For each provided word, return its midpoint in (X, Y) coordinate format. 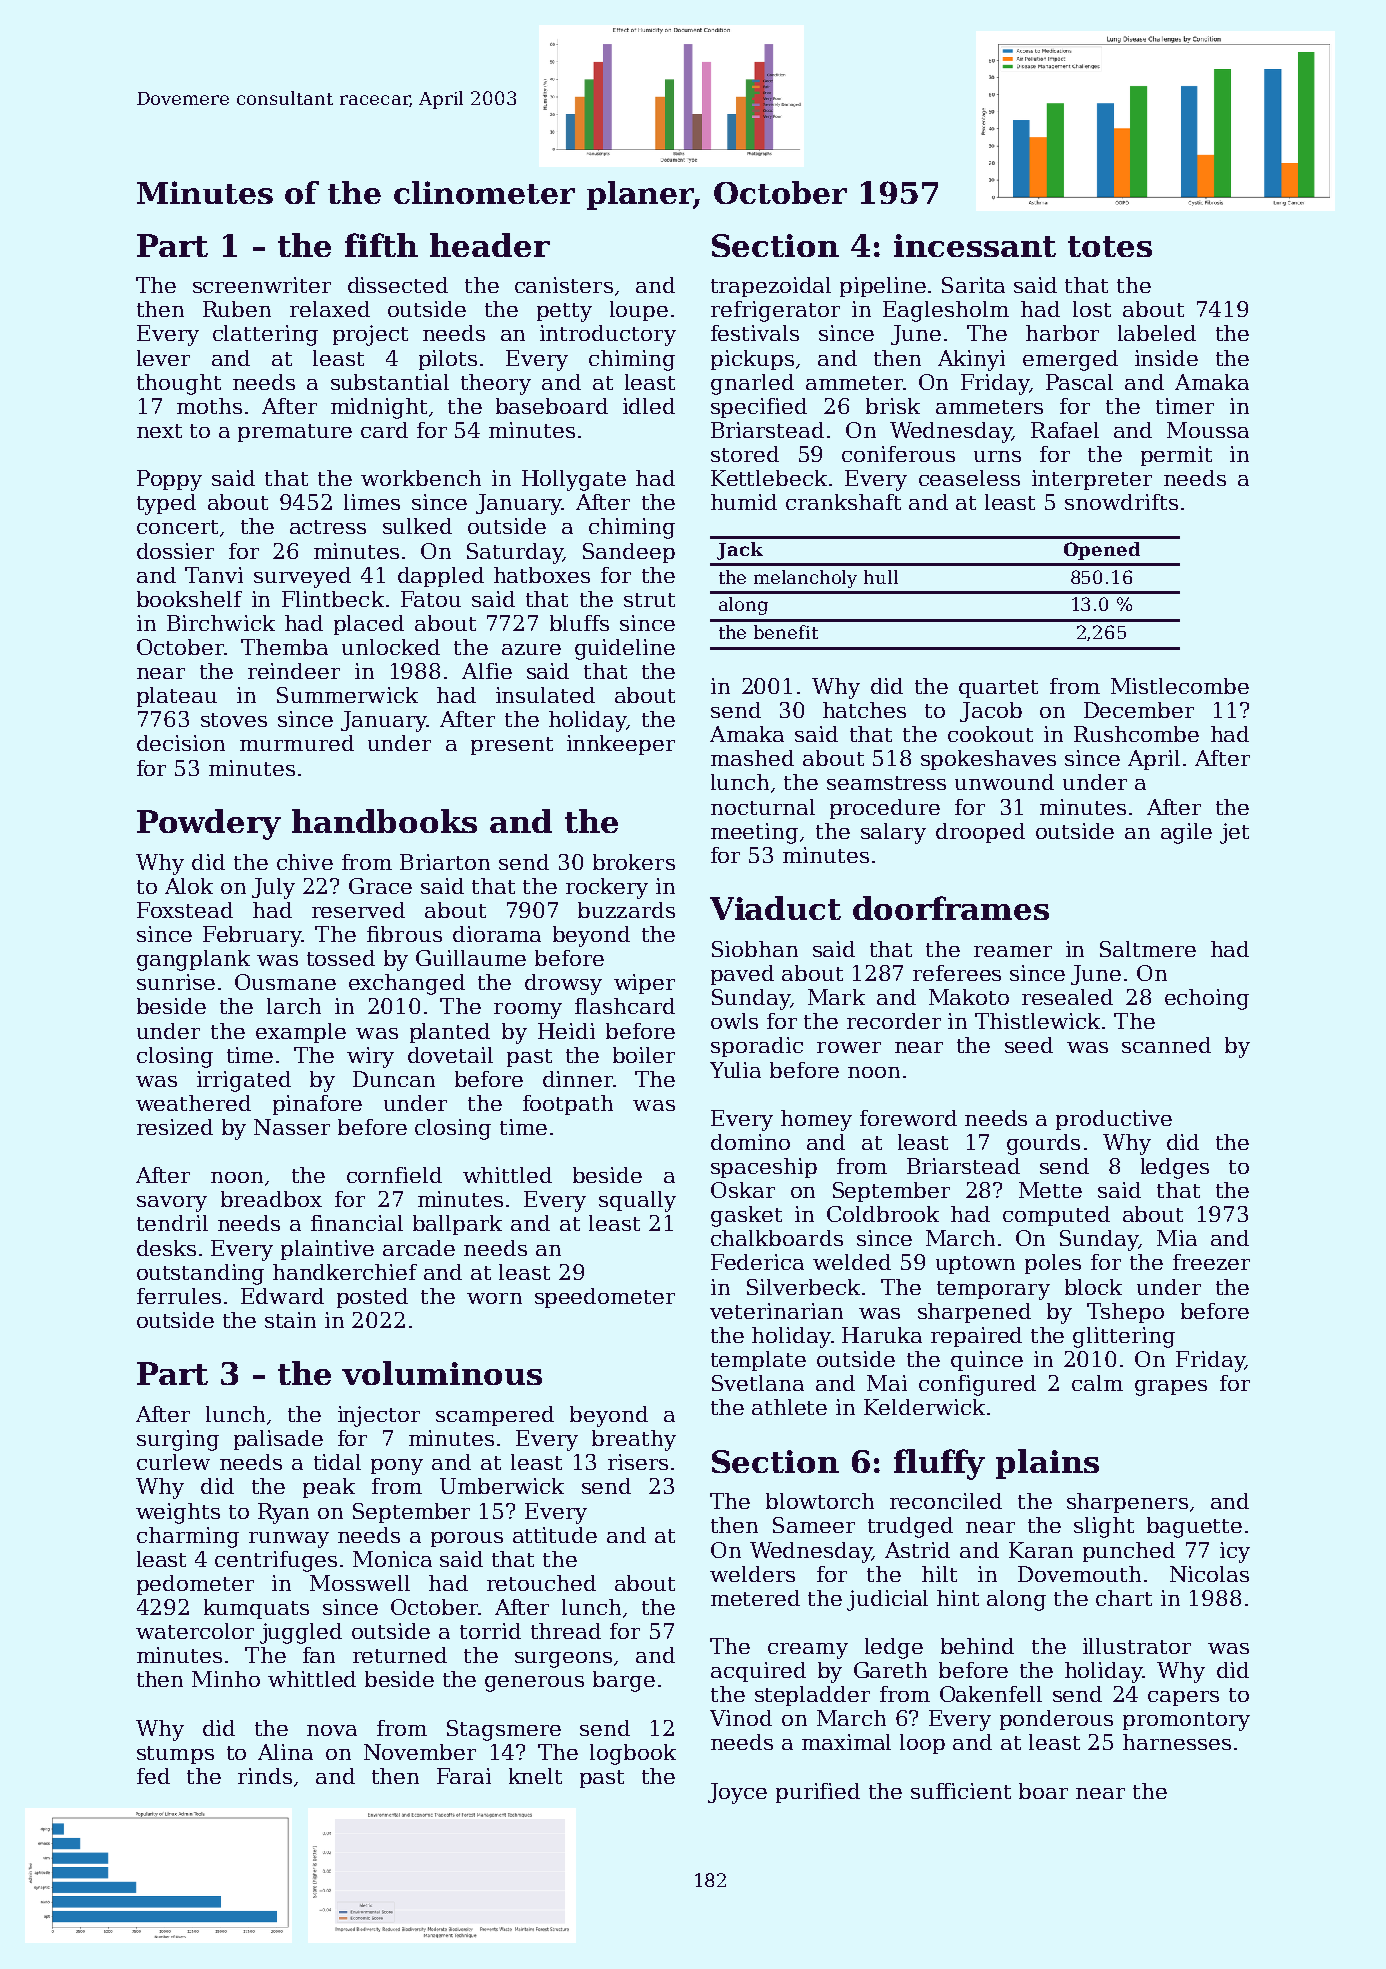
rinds (265, 1776)
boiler (644, 1055)
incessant (975, 245)
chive (305, 862)
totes (1110, 246)
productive (1114, 1120)
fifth (381, 245)
